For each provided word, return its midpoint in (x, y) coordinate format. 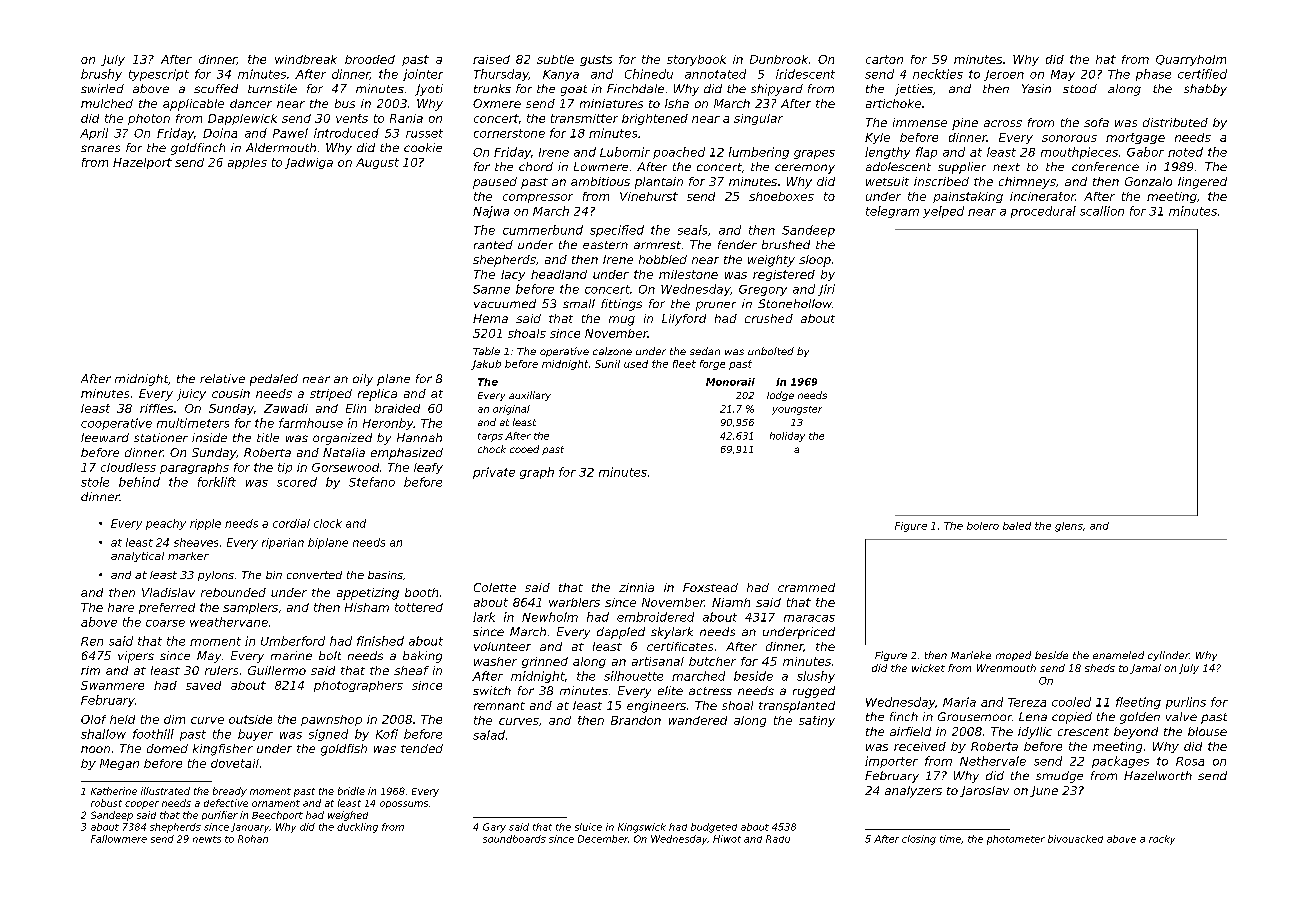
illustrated (165, 791)
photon (149, 119)
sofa (1096, 122)
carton (884, 59)
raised (491, 59)
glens (1069, 527)
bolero (983, 526)
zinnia (636, 587)
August (377, 163)
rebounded (233, 592)
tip (285, 468)
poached (679, 153)
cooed (524, 449)
